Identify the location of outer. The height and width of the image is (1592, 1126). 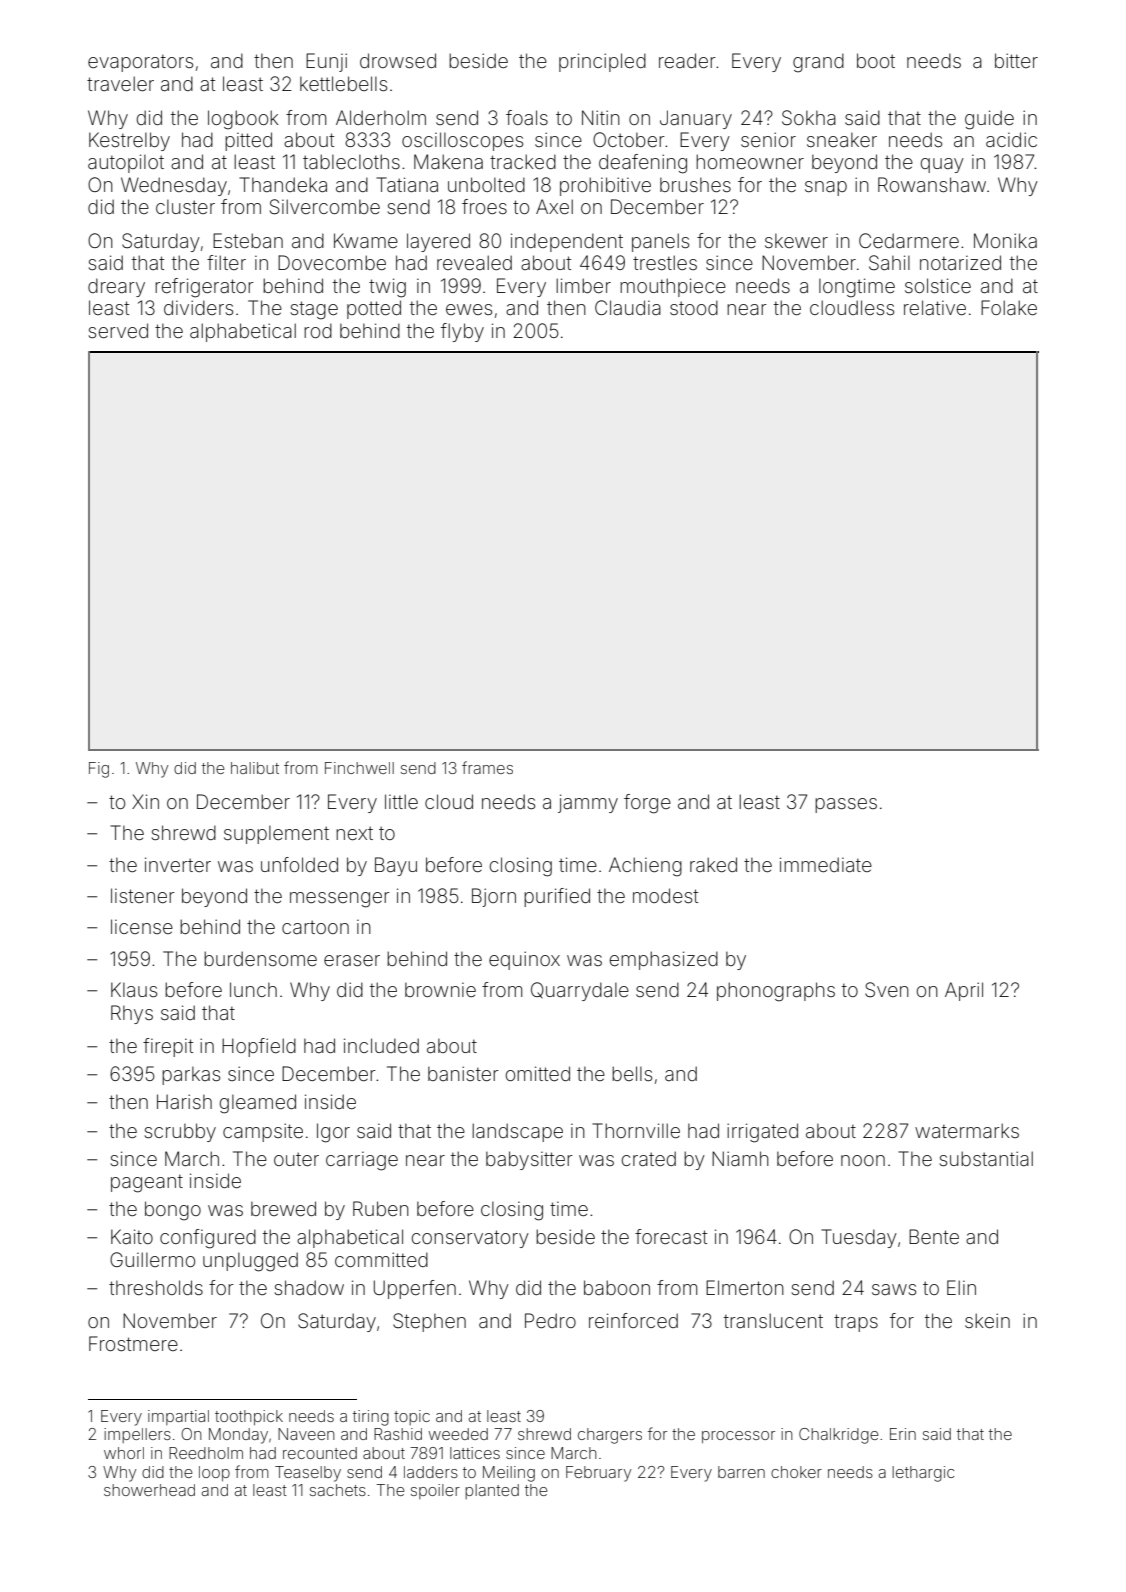
(296, 1159).
